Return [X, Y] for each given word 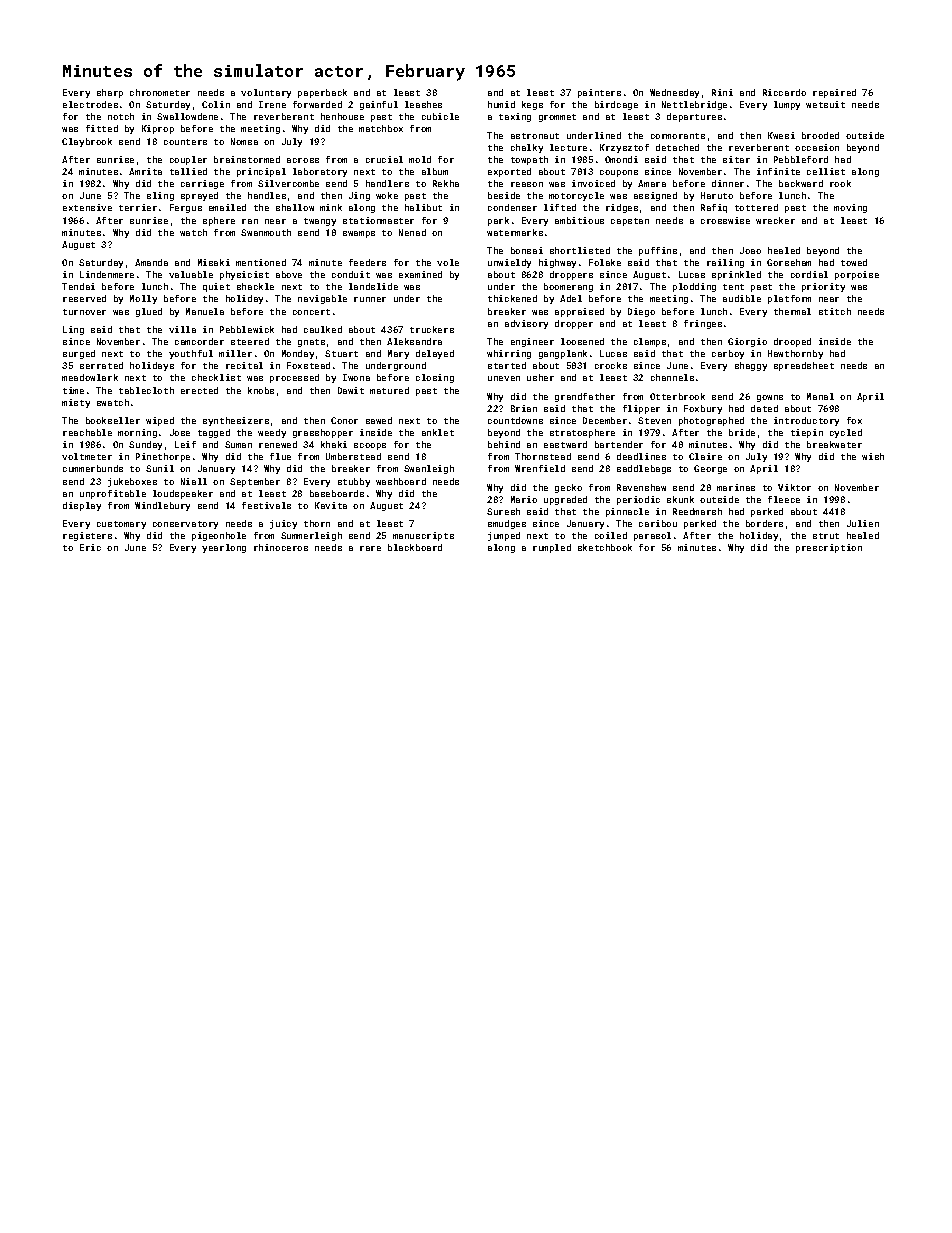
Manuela [205, 311]
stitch [835, 311]
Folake [605, 262]
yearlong [224, 548]
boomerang [568, 287]
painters [599, 93]
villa [182, 329]
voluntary [266, 93]
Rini [722, 92]
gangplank [563, 354]
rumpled [552, 548]
